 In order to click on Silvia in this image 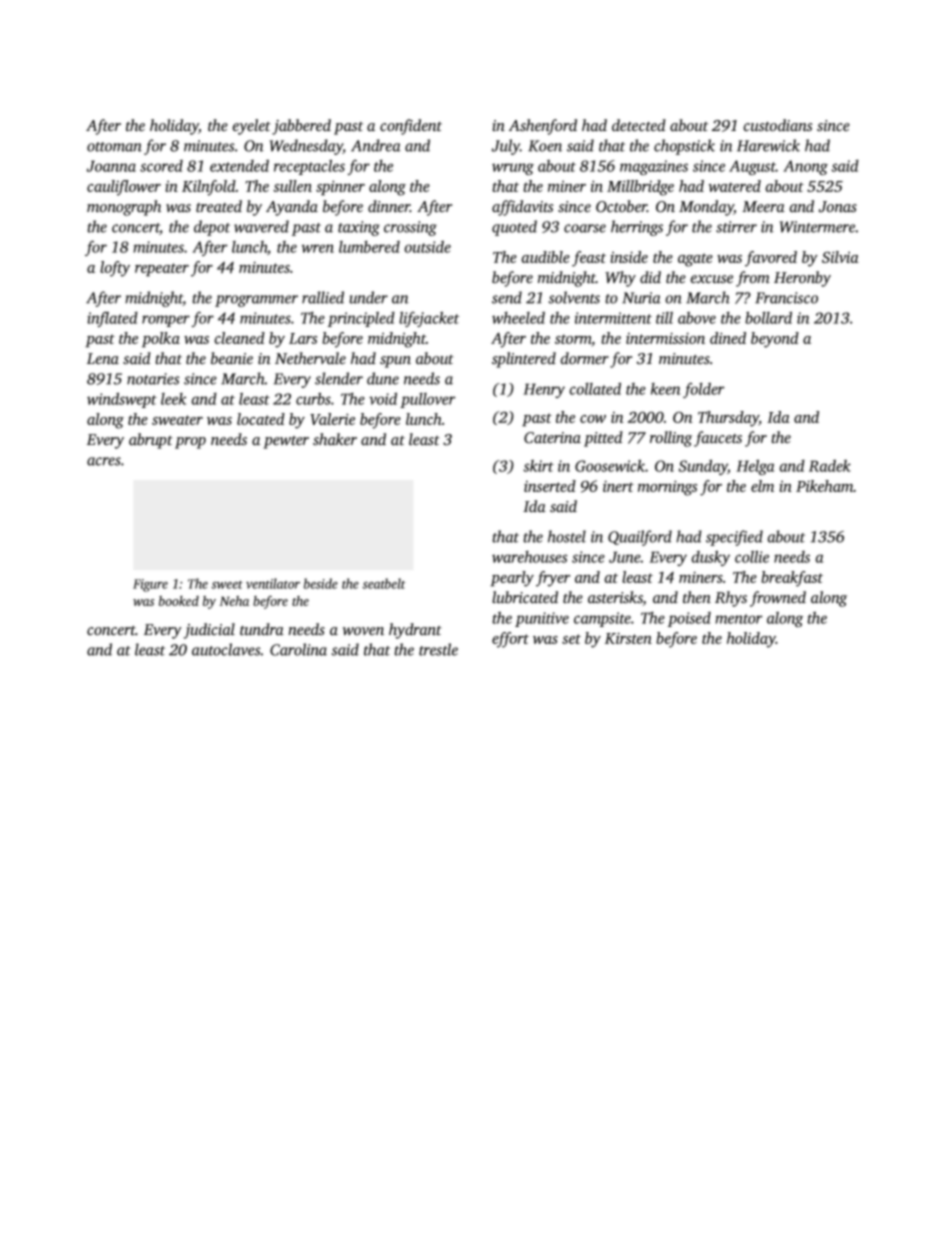, I will do `click(840, 257)`.
